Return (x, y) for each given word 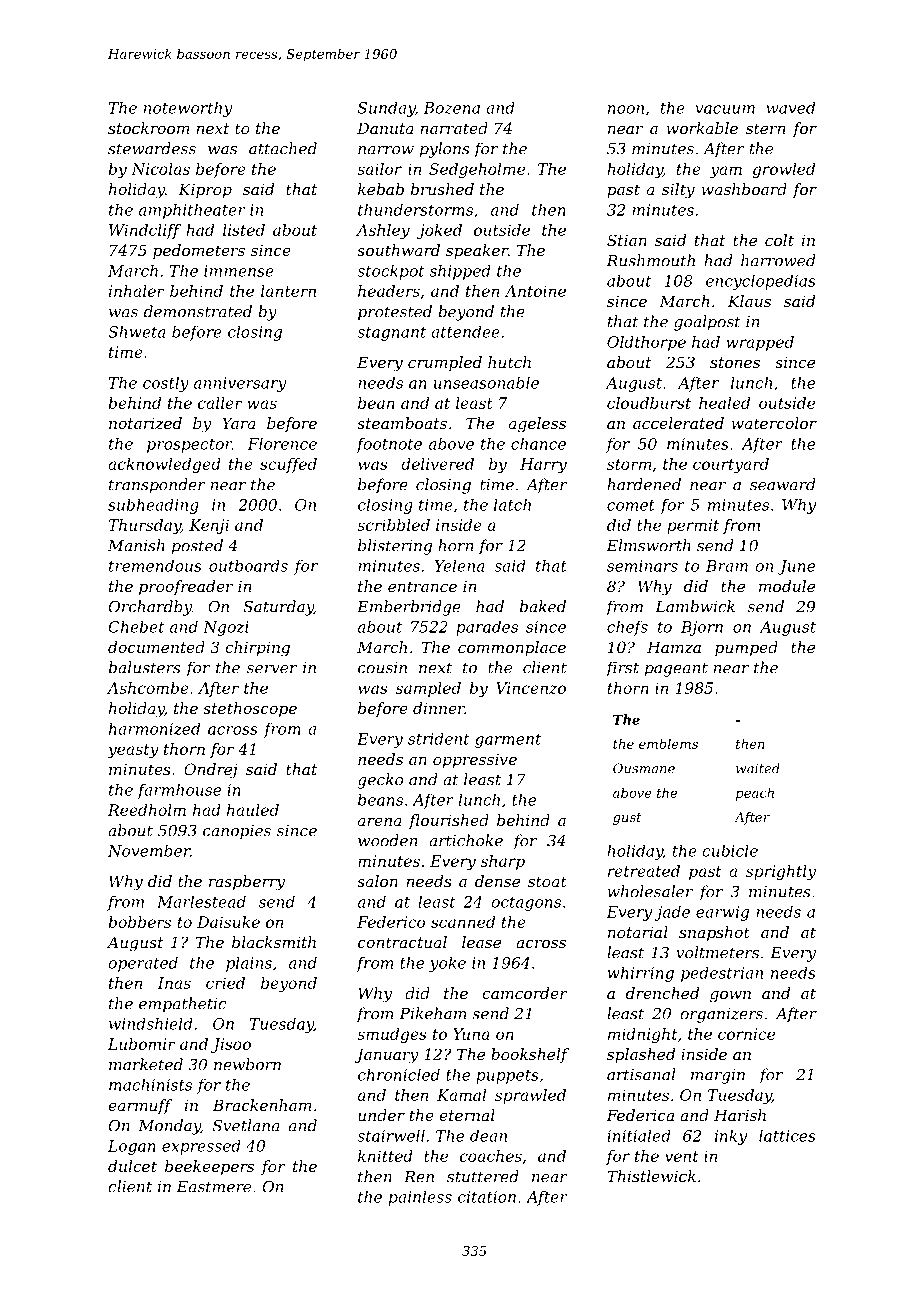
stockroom (148, 128)
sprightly (781, 872)
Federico (391, 922)
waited (758, 768)
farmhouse (179, 791)
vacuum (725, 109)
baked (543, 606)
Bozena (452, 108)
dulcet (132, 1166)
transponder (157, 486)
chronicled (399, 1074)
